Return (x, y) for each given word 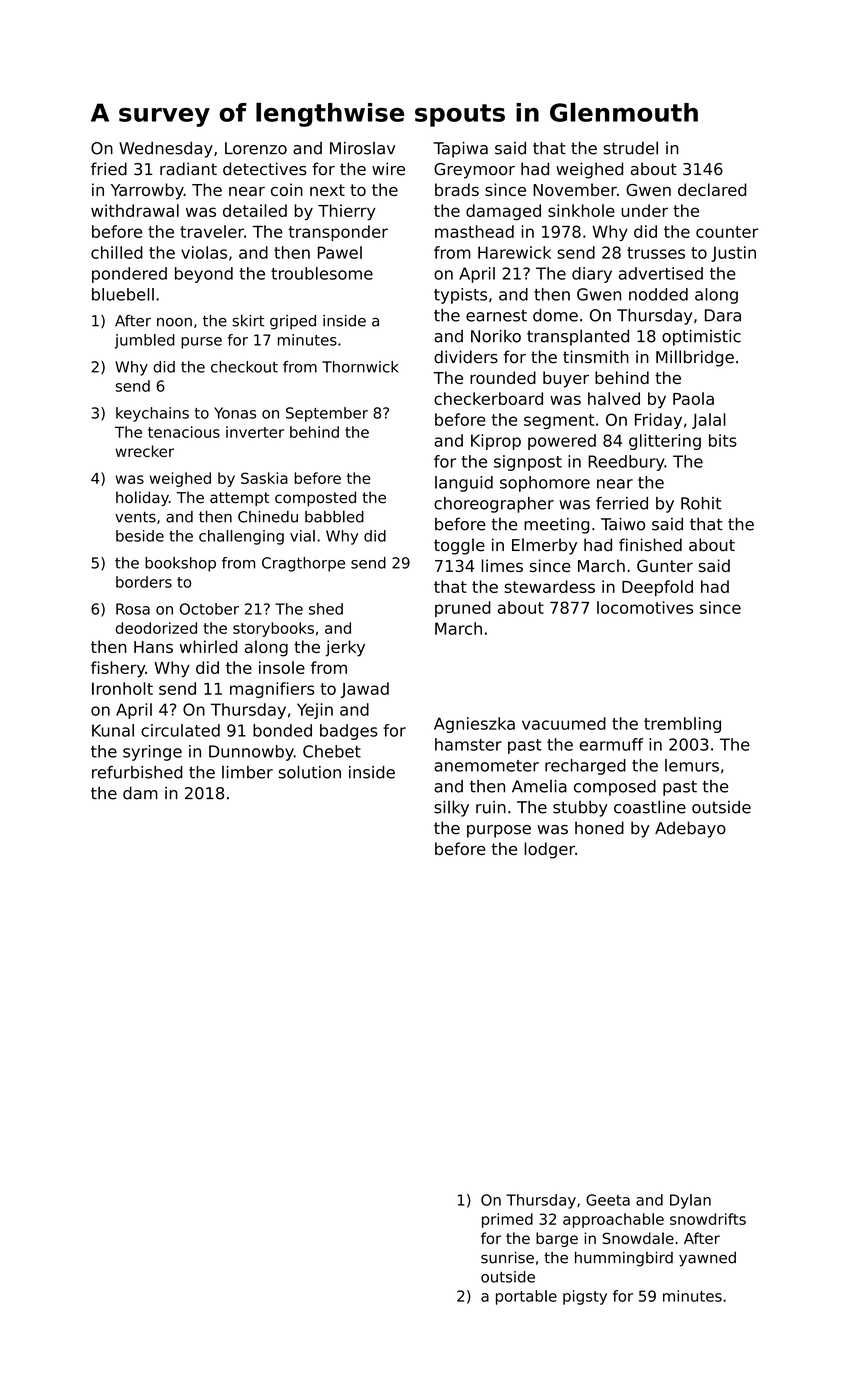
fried (109, 169)
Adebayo (690, 829)
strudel (630, 148)
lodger (549, 850)
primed (507, 1220)
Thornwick (360, 367)
